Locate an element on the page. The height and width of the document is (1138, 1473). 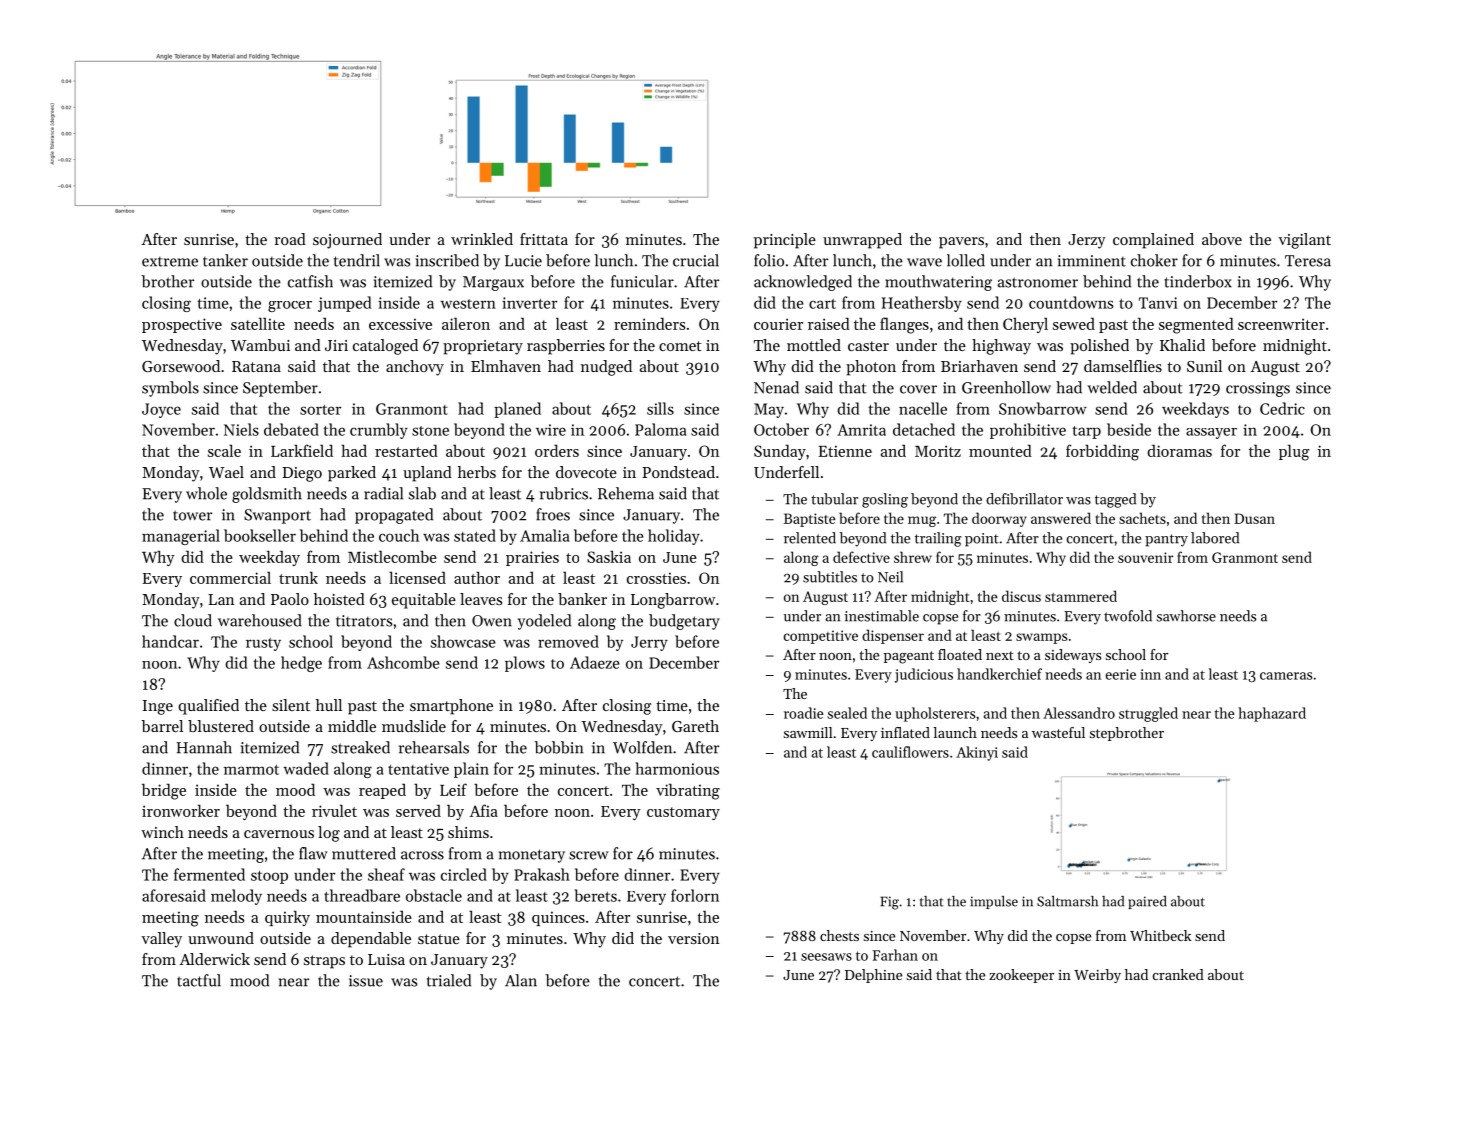
unwrapped is located at coordinates (862, 241).
